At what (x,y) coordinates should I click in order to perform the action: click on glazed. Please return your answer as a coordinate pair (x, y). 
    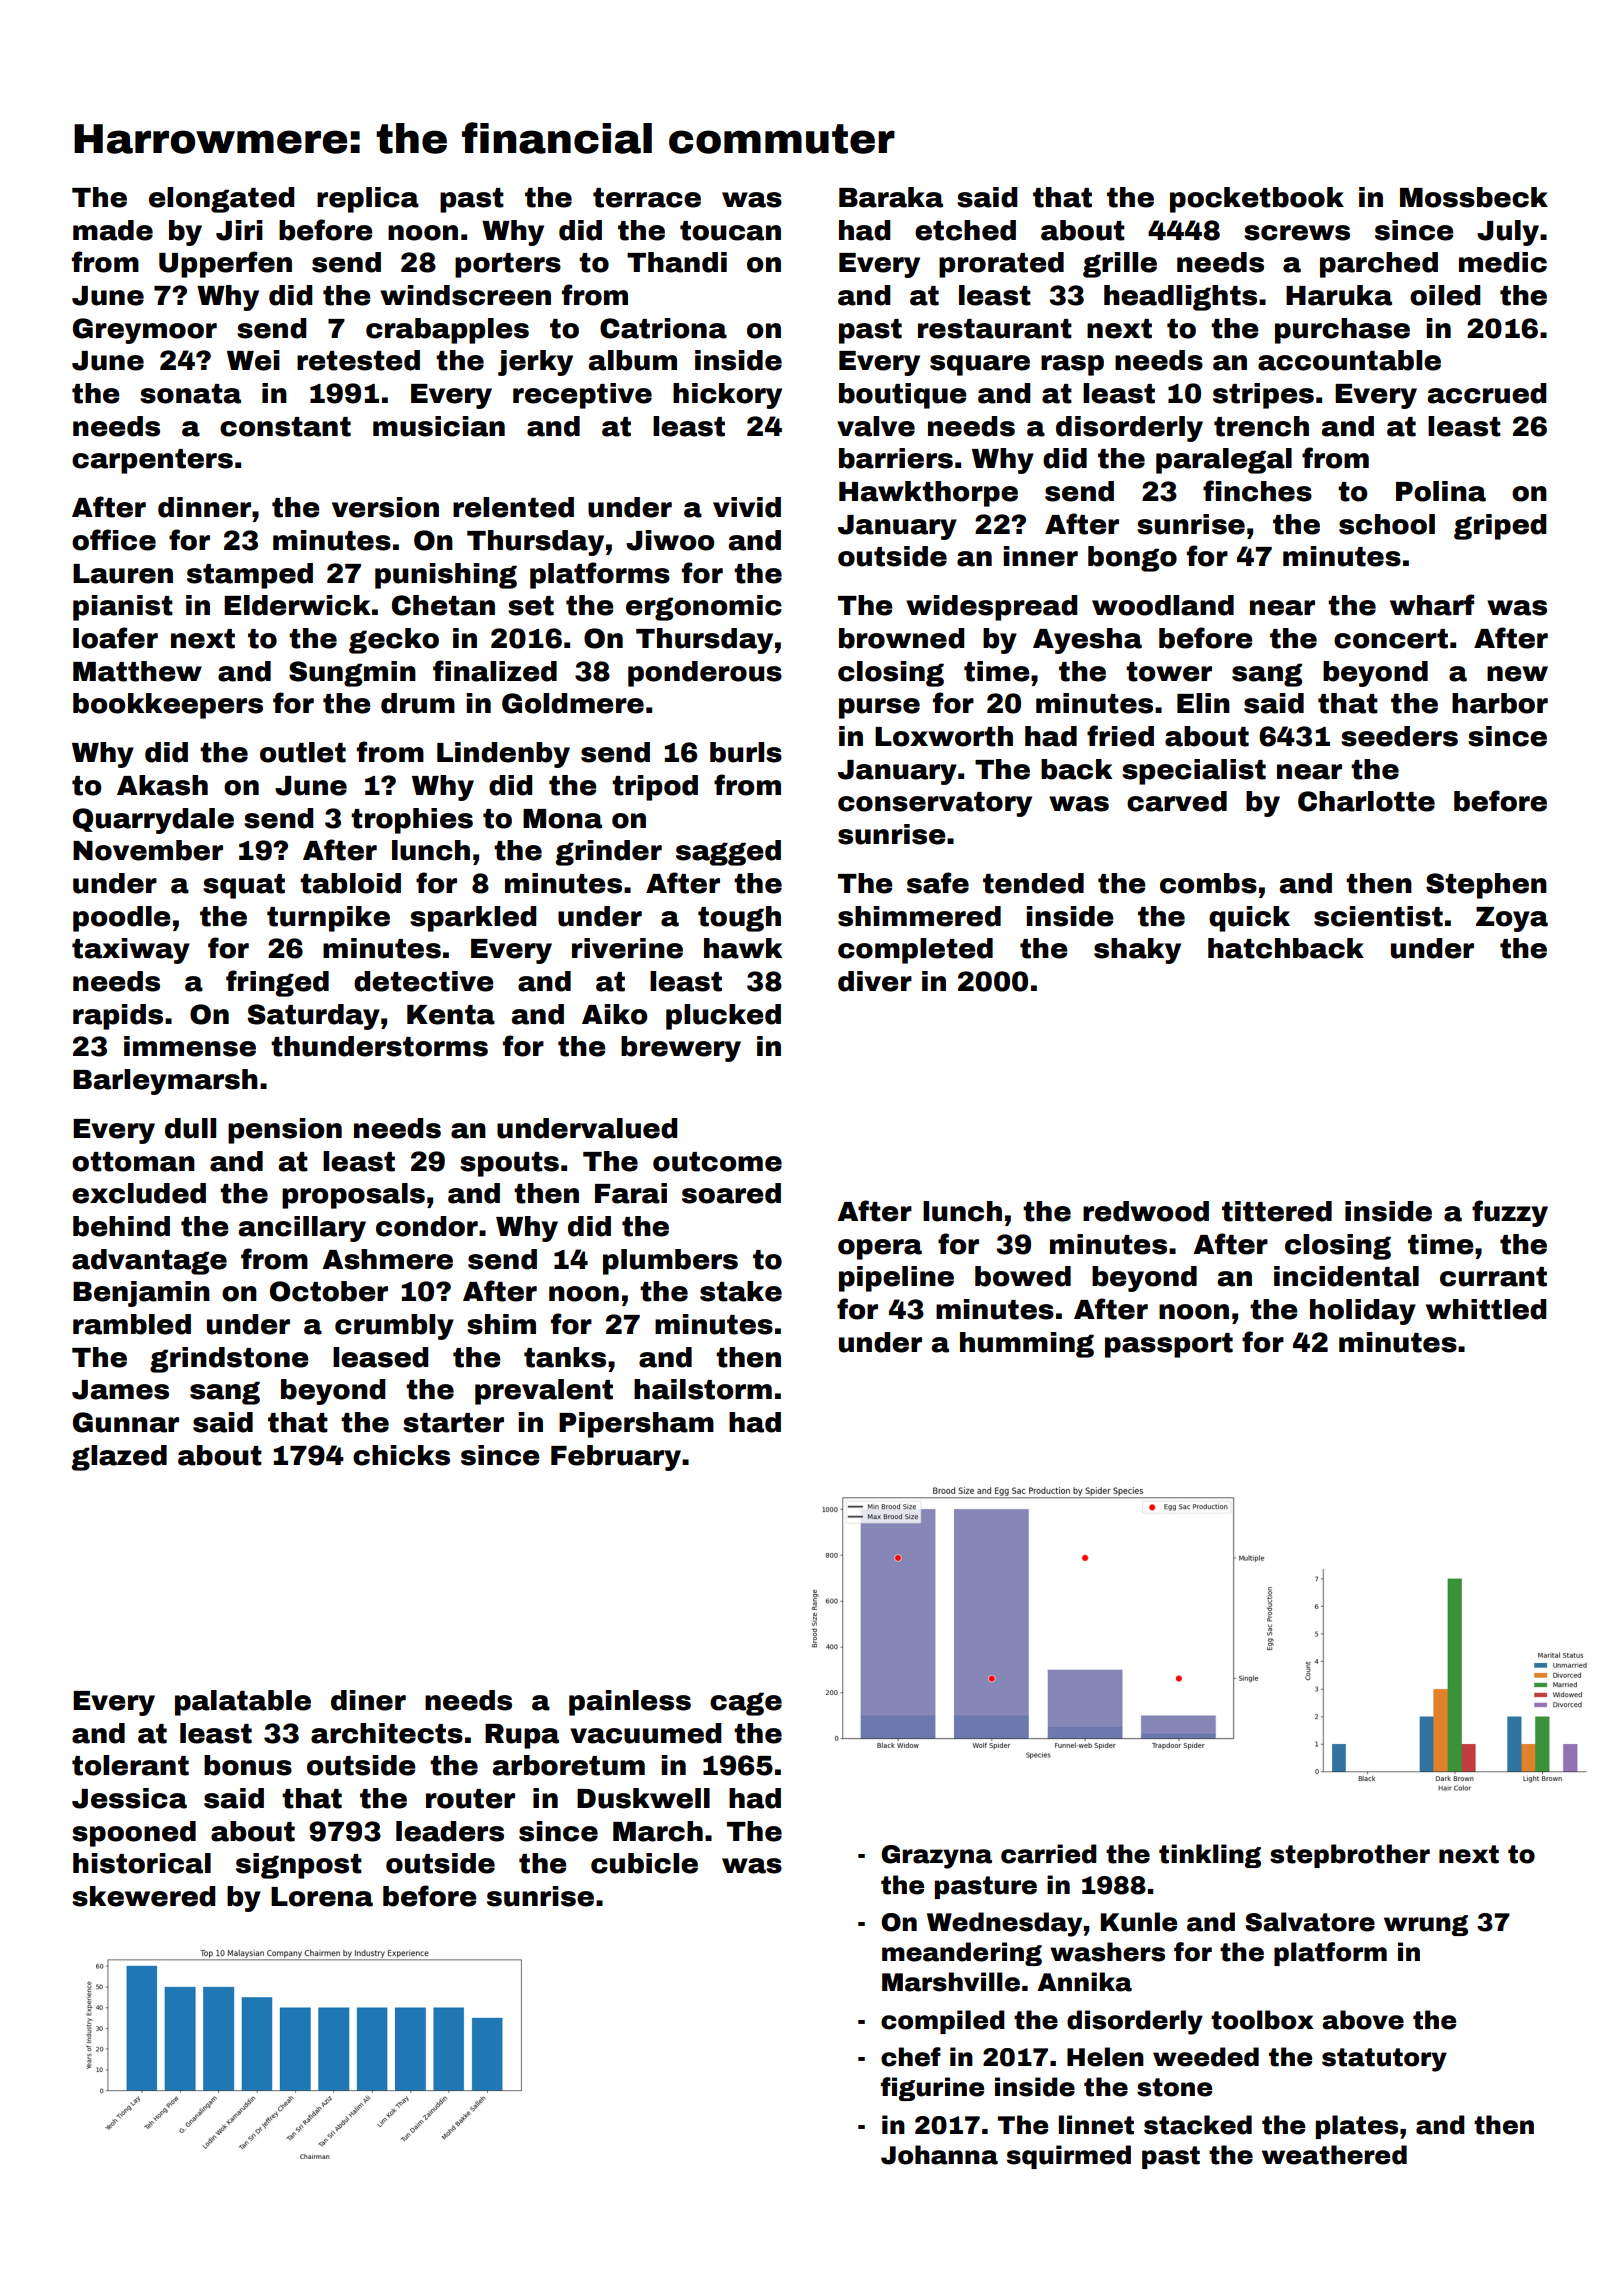
    Looking at the image, I should click on (119, 1458).
